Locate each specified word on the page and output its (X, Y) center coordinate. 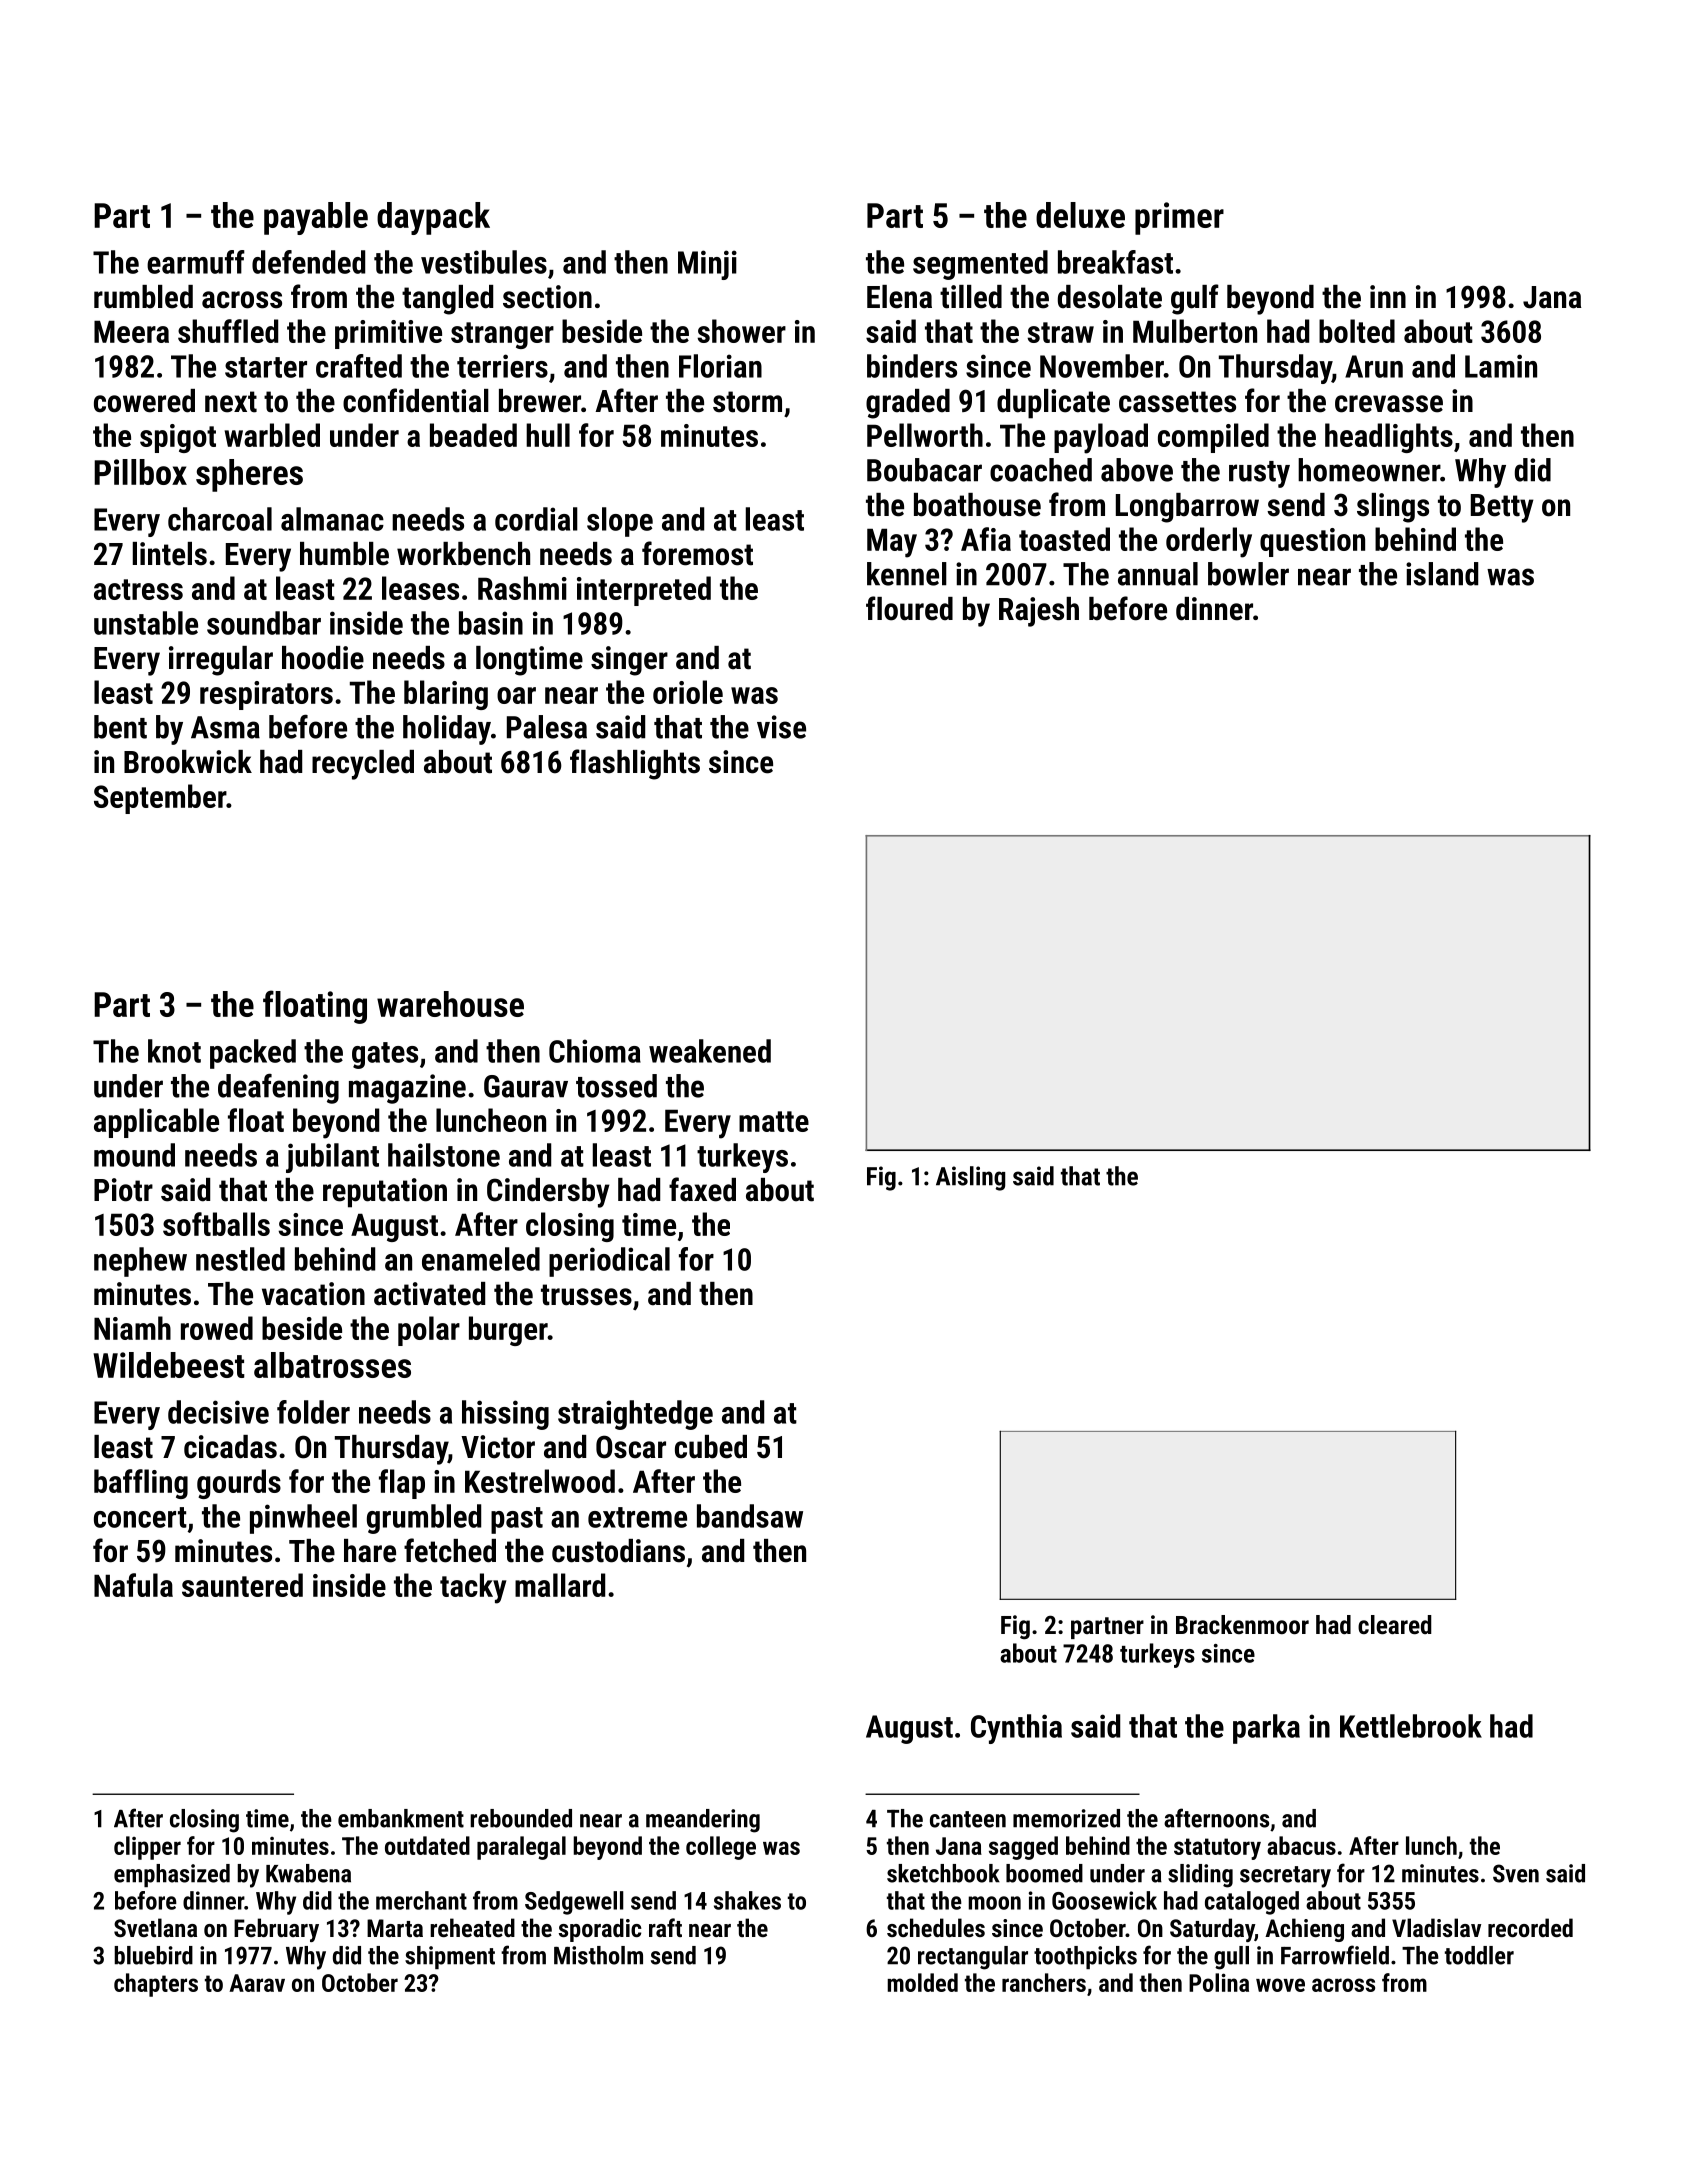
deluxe (1080, 215)
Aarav (257, 1983)
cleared (1395, 1624)
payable (316, 218)
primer (1179, 218)
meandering (703, 1821)
